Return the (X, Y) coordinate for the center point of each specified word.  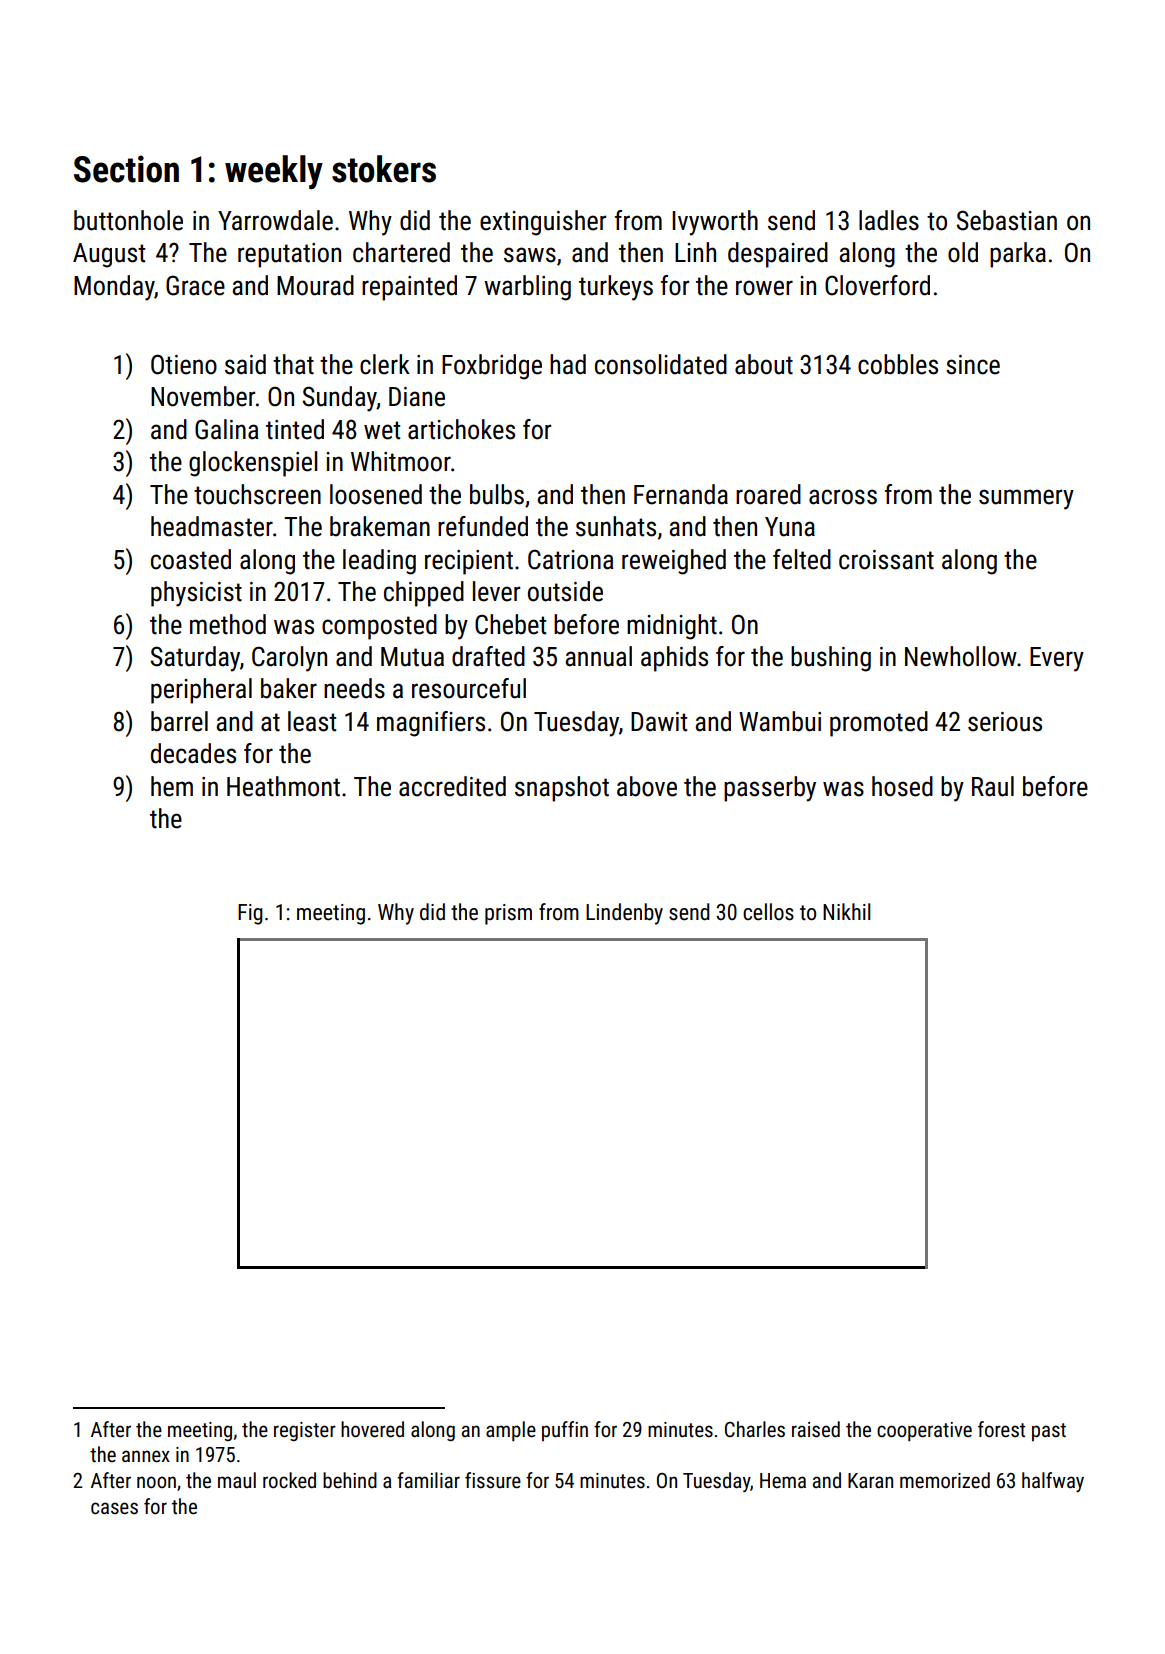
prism (508, 914)
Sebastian (1006, 220)
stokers (384, 169)
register (305, 1431)
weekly (274, 172)
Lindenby (624, 914)
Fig (250, 914)
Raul (993, 786)
